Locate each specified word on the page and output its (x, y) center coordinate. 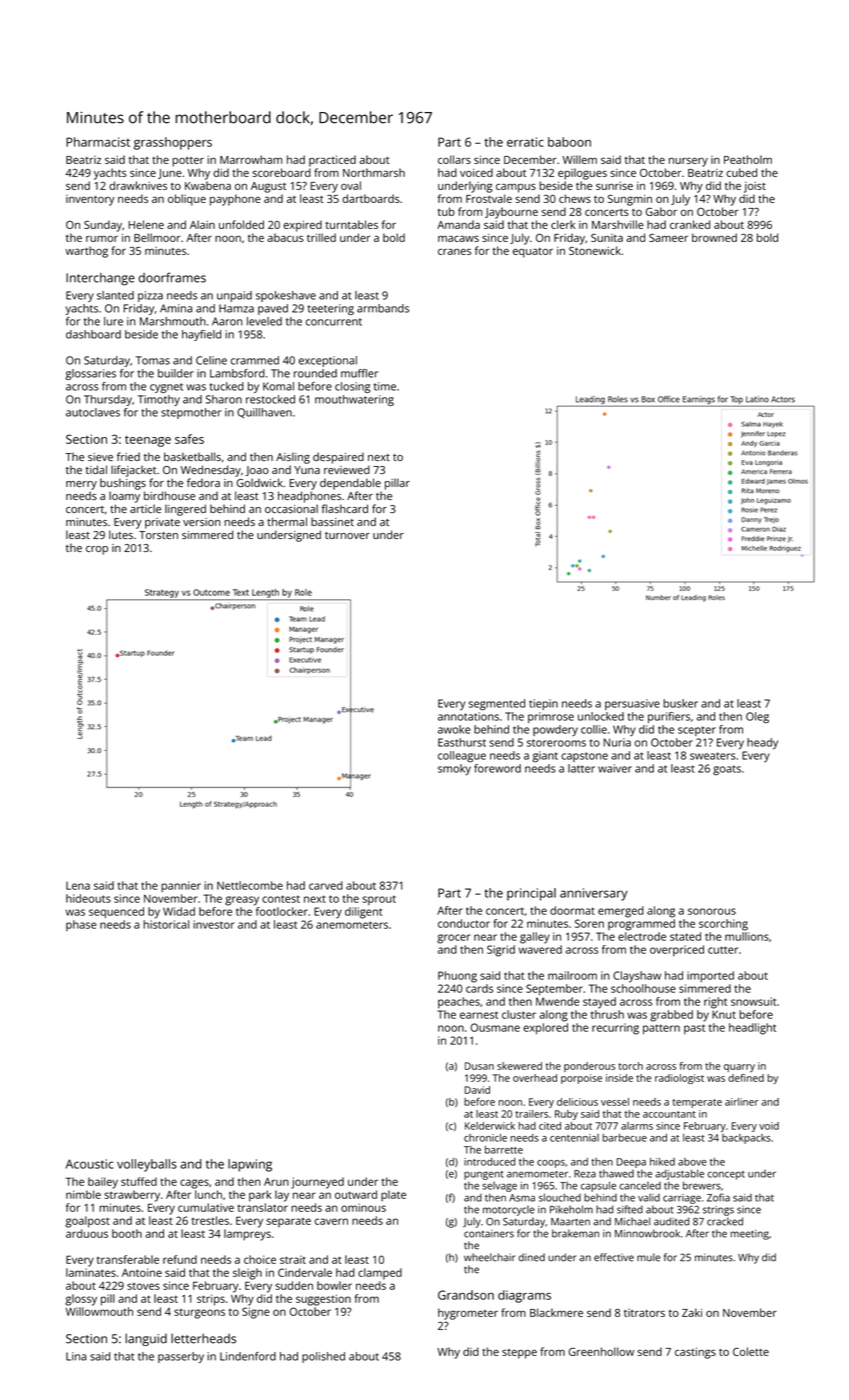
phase (81, 925)
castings (695, 1353)
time (385, 386)
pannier (181, 886)
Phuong (457, 977)
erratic (525, 142)
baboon (569, 142)
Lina (76, 1356)
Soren (589, 923)
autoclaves (93, 412)
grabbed (671, 1016)
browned (714, 237)
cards (479, 988)
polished (323, 1357)
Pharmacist (98, 142)
